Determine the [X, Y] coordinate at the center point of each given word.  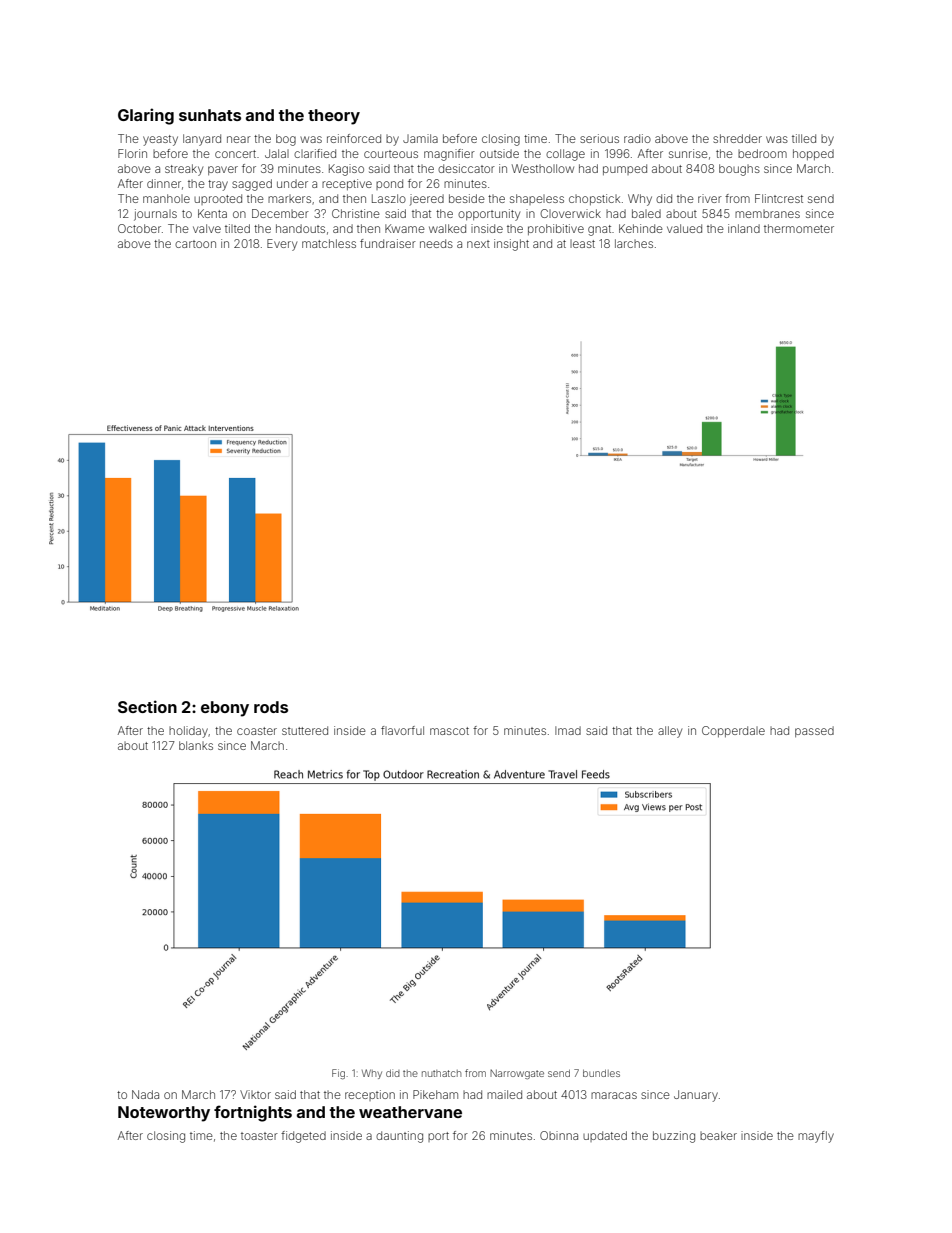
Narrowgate [517, 1074]
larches [634, 243]
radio [637, 138]
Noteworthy [164, 1114]
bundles [601, 1073]
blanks [196, 745]
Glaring [146, 116]
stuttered [305, 730]
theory [334, 117]
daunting [399, 1137]
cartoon [195, 244]
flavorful [402, 730]
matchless [329, 243]
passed [814, 731]
